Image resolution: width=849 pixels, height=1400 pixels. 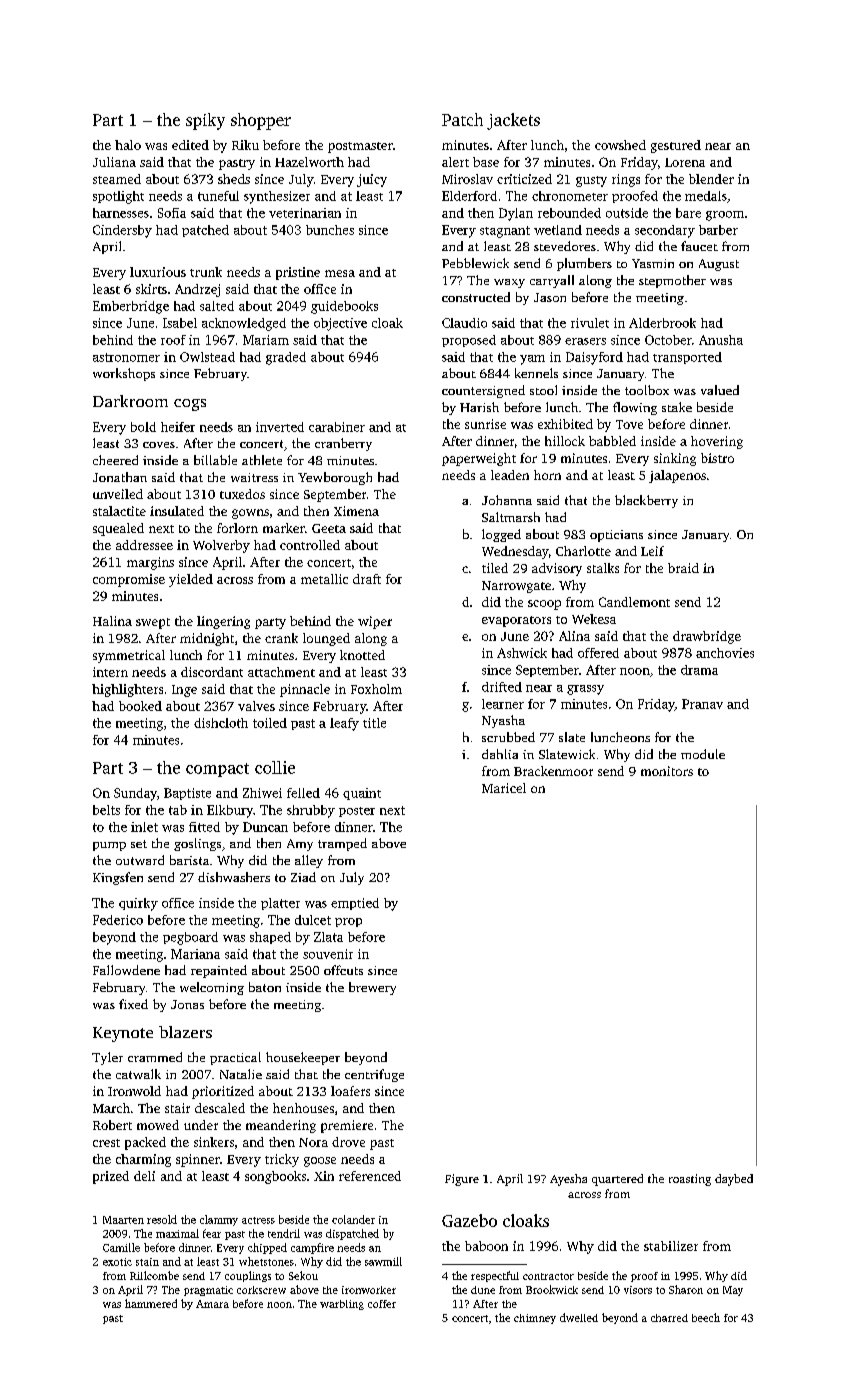 What do you see at coordinates (337, 427) in the screenshot?
I see `carabiner` at bounding box center [337, 427].
